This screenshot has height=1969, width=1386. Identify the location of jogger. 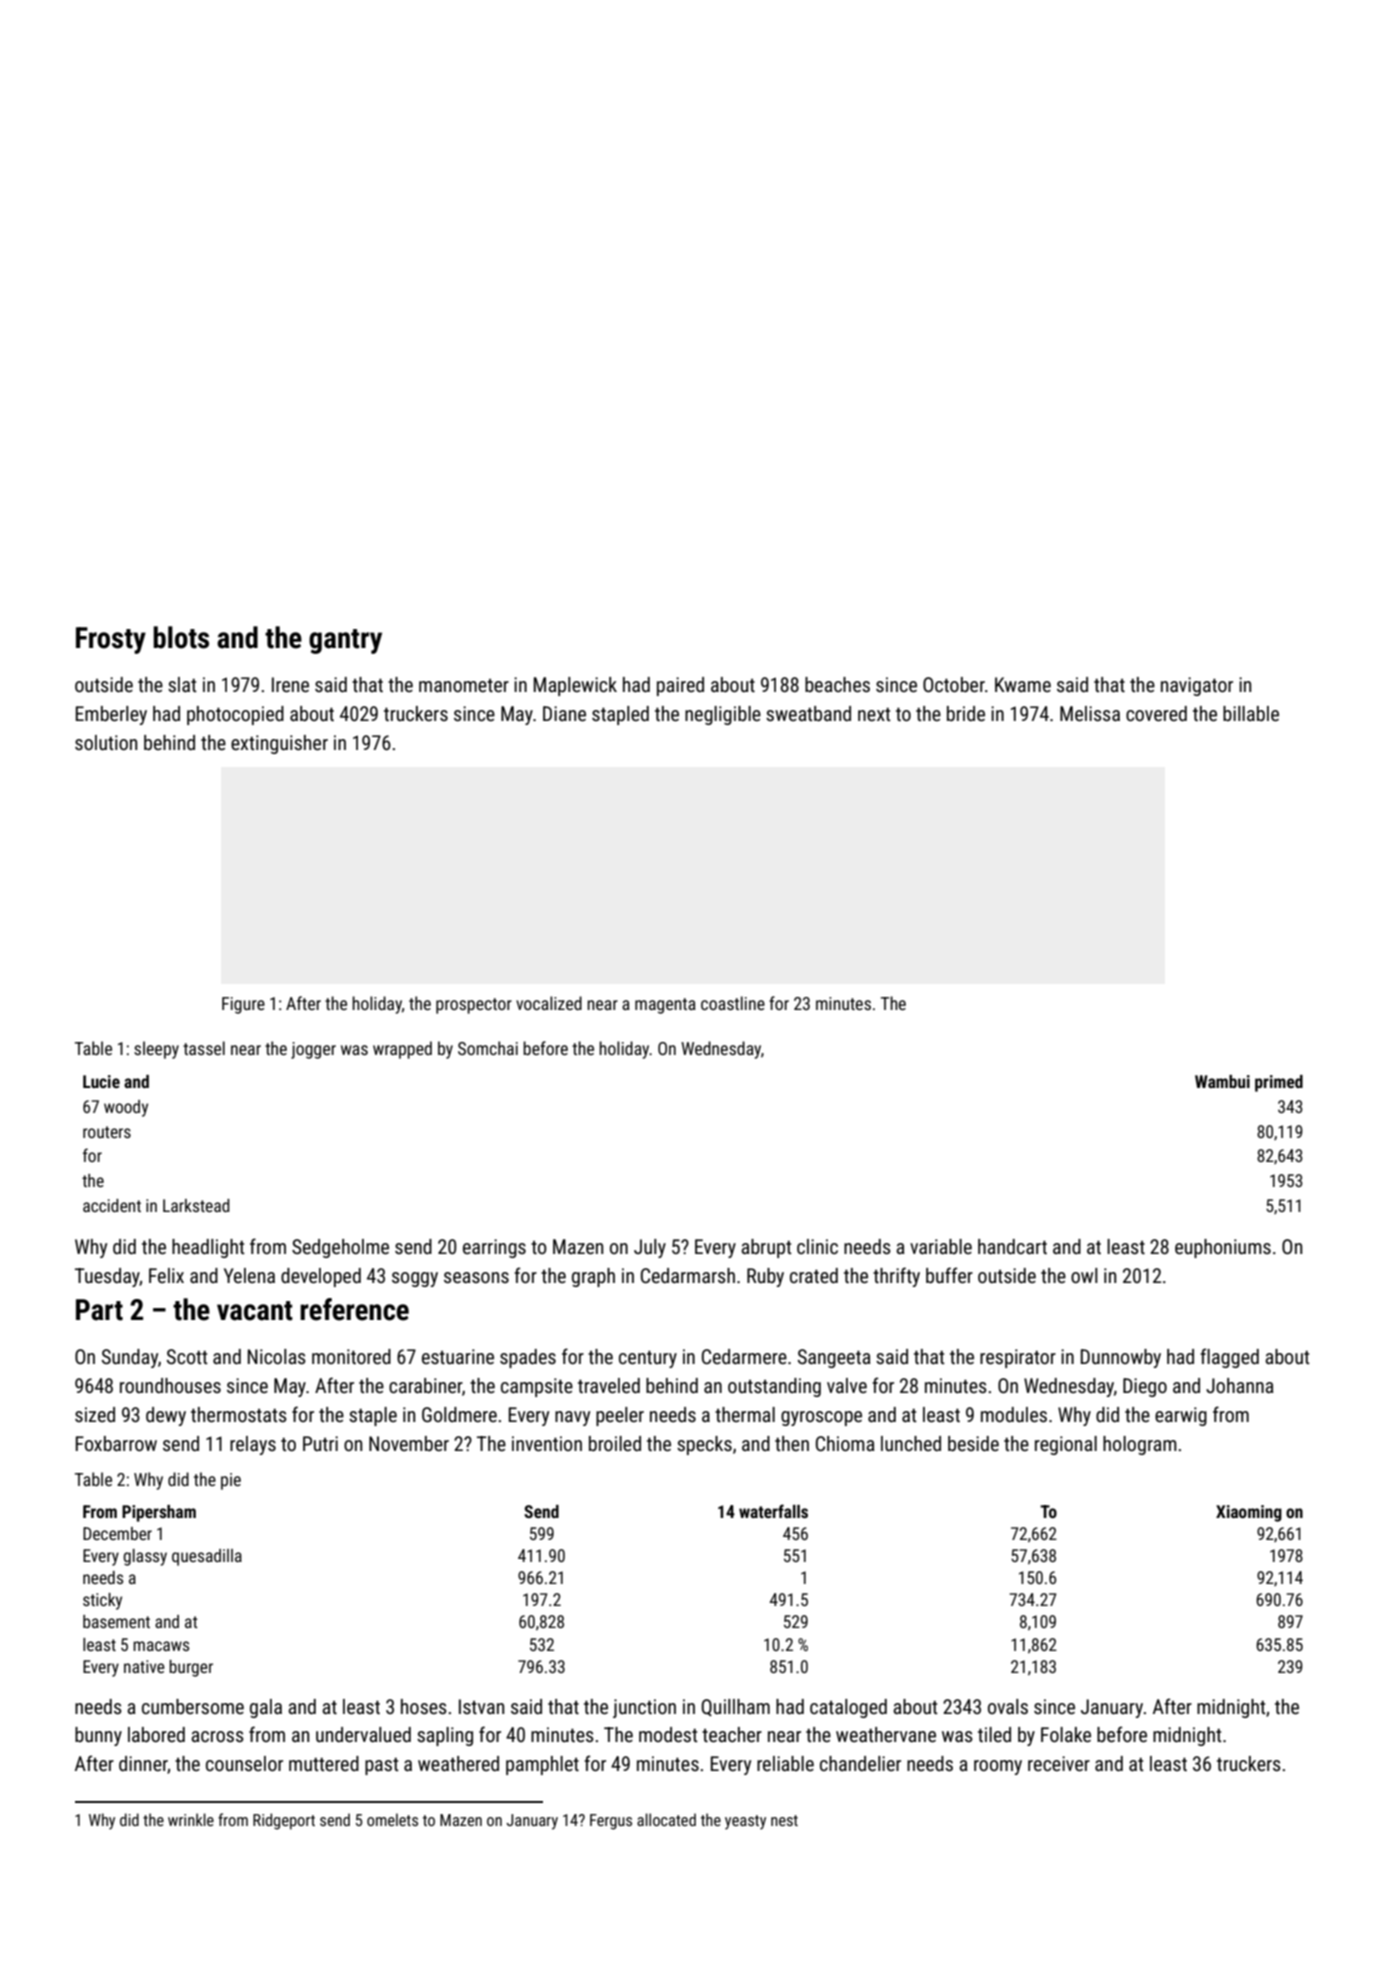
(313, 1050).
